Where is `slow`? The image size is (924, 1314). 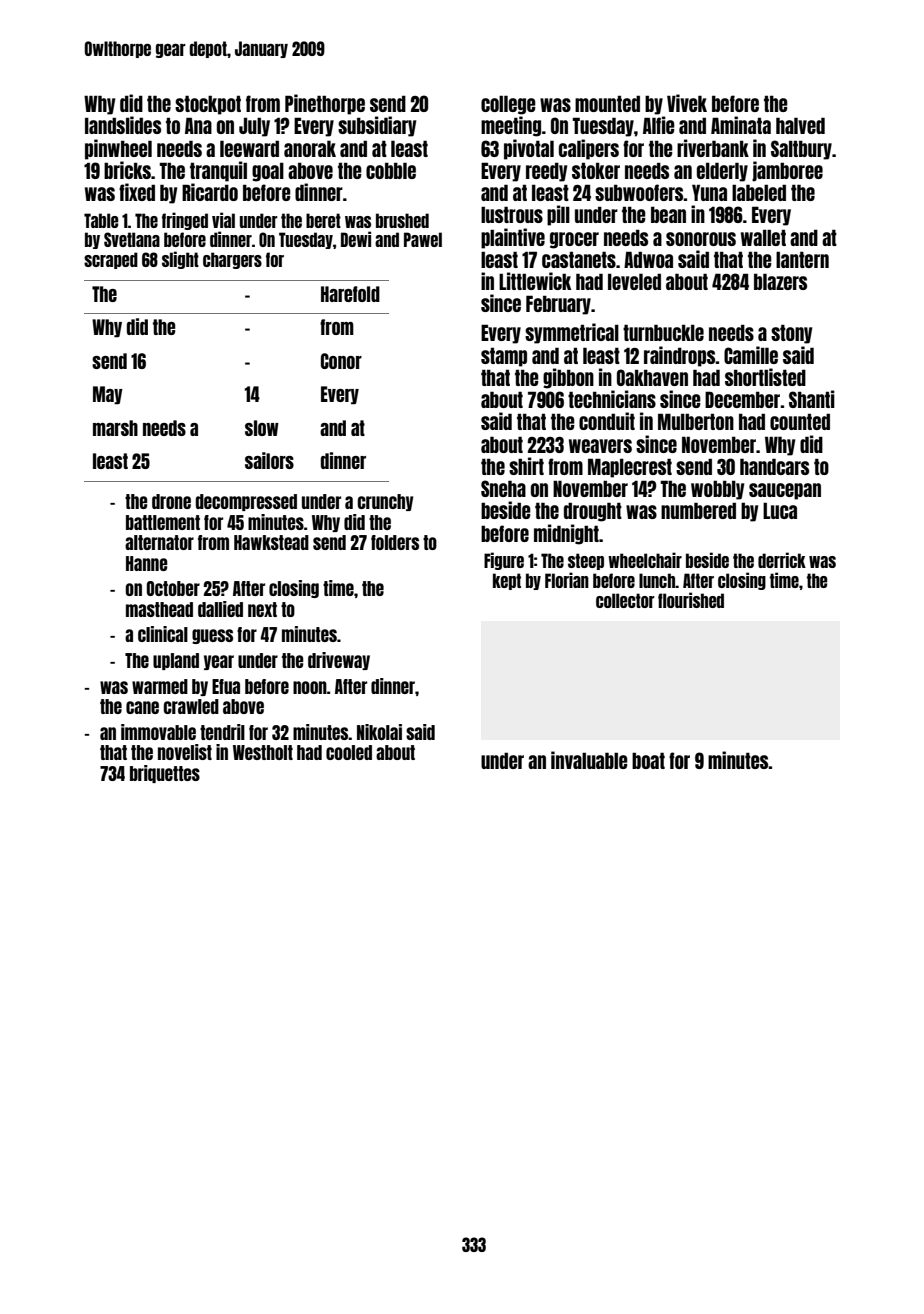 slow is located at coordinates (262, 428).
